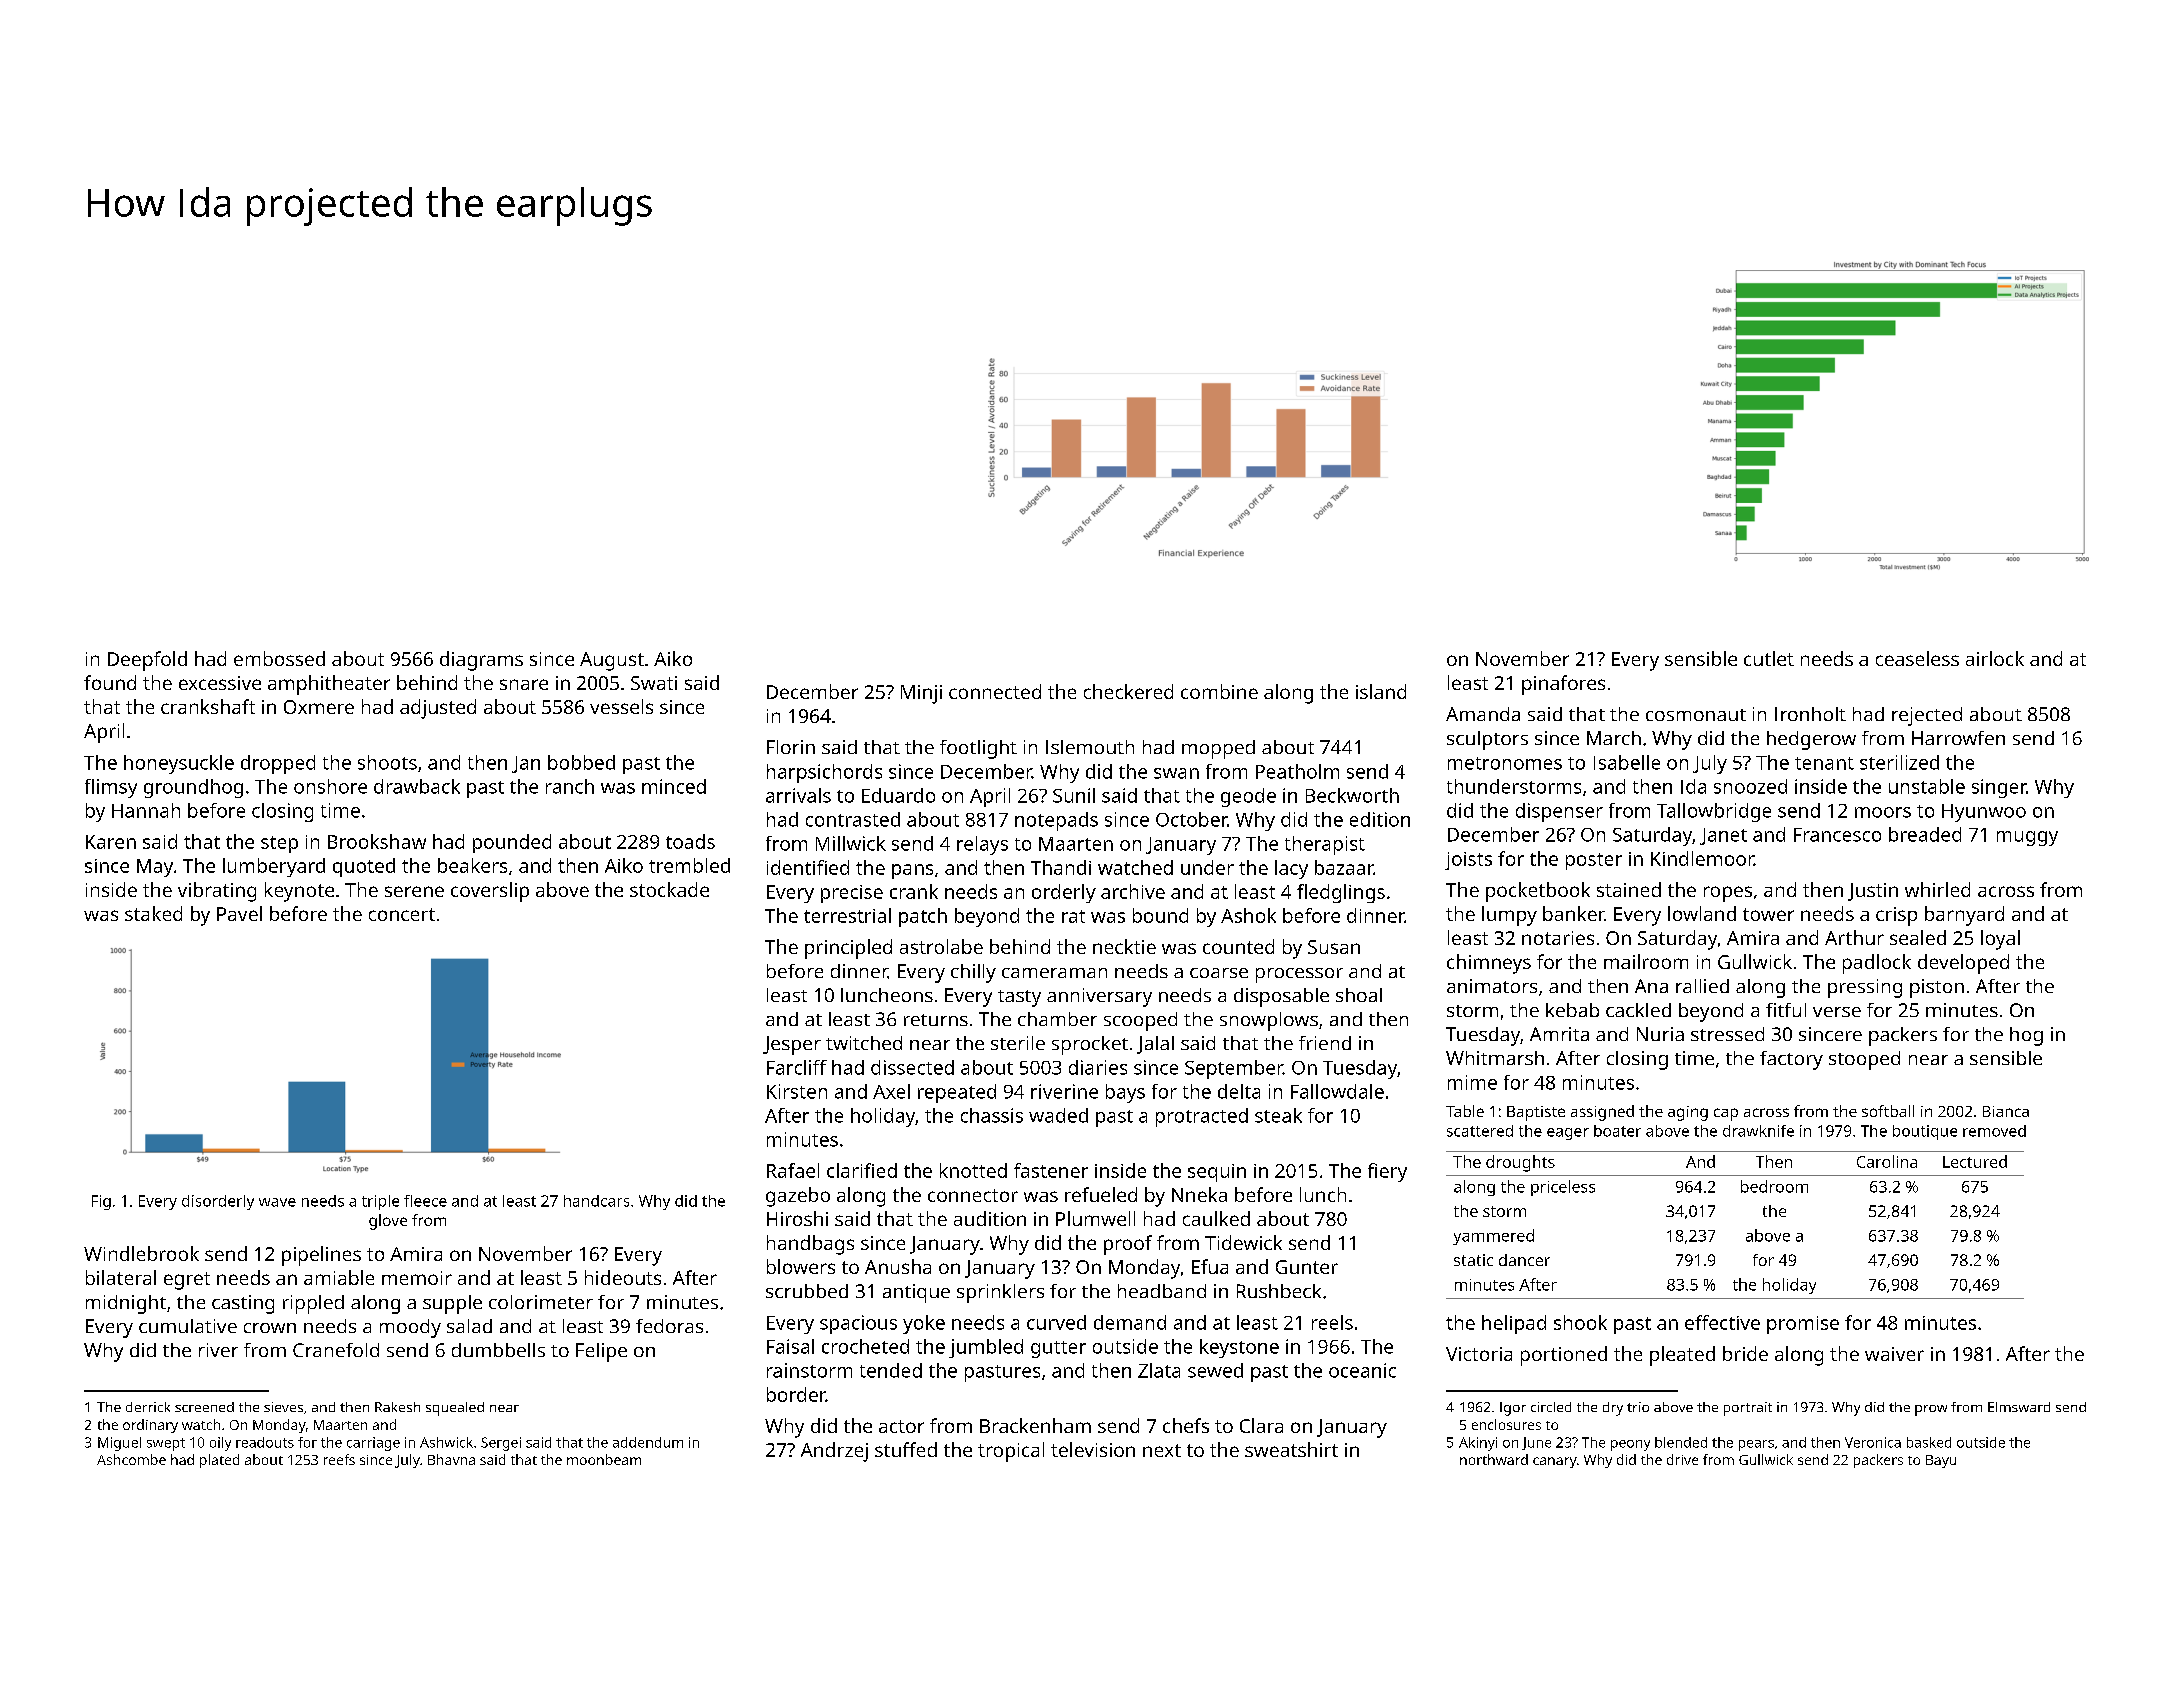 The height and width of the screenshot is (1683, 2178). Describe the element at coordinates (986, 1348) in the screenshot. I see `jumbled` at that location.
